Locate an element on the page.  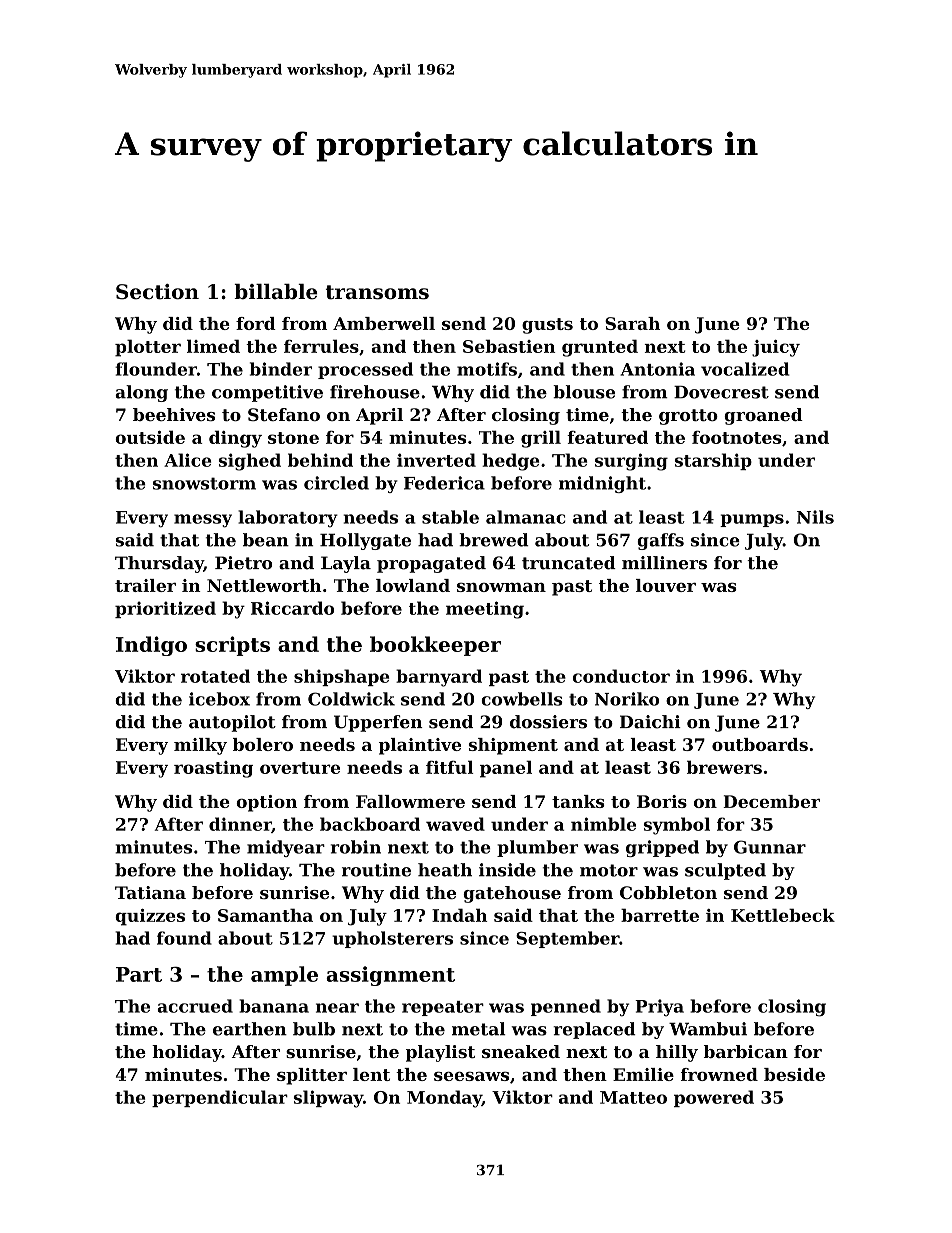
ferrules is located at coordinates (321, 346).
